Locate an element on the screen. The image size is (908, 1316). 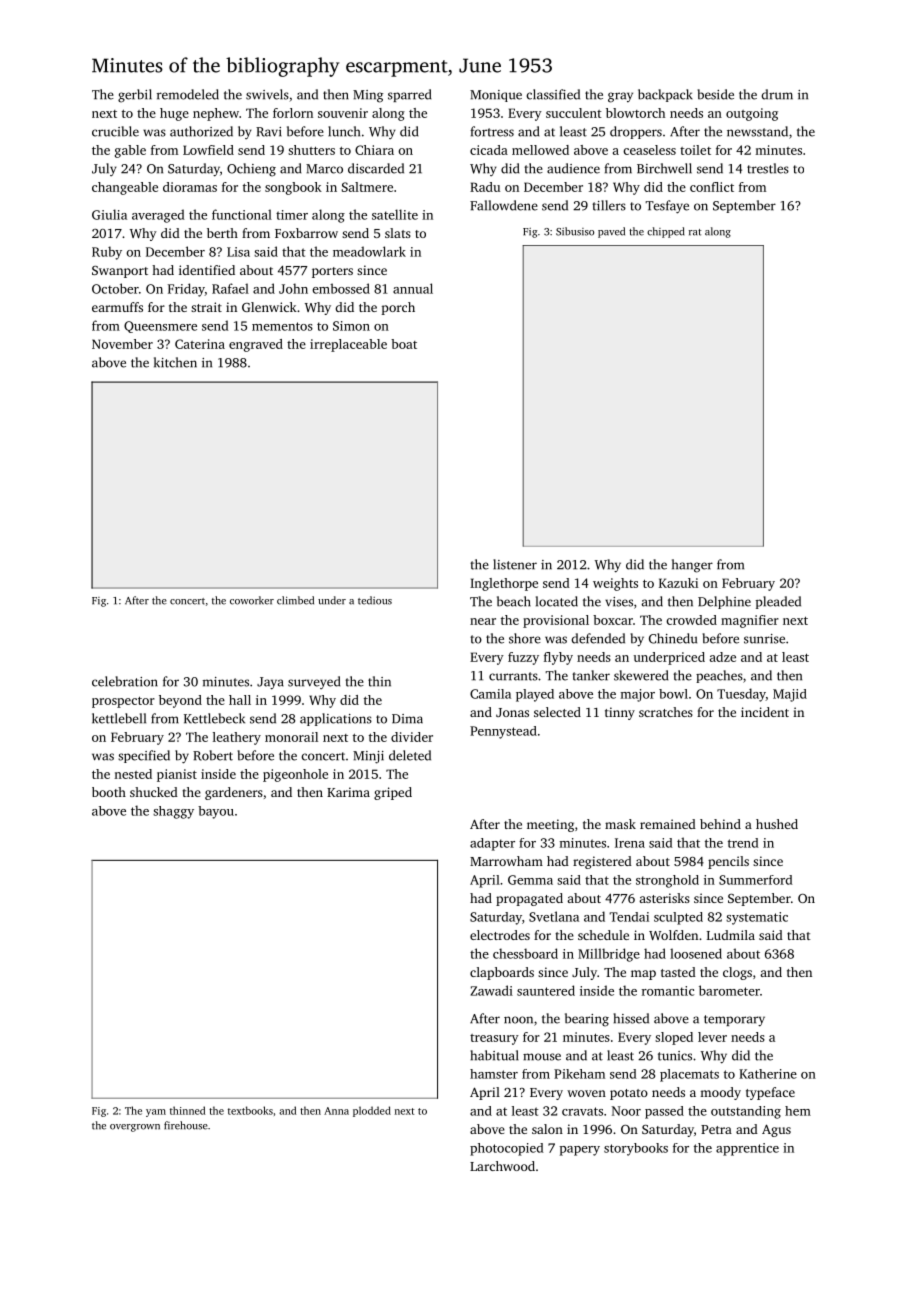
drum is located at coordinates (777, 94).
